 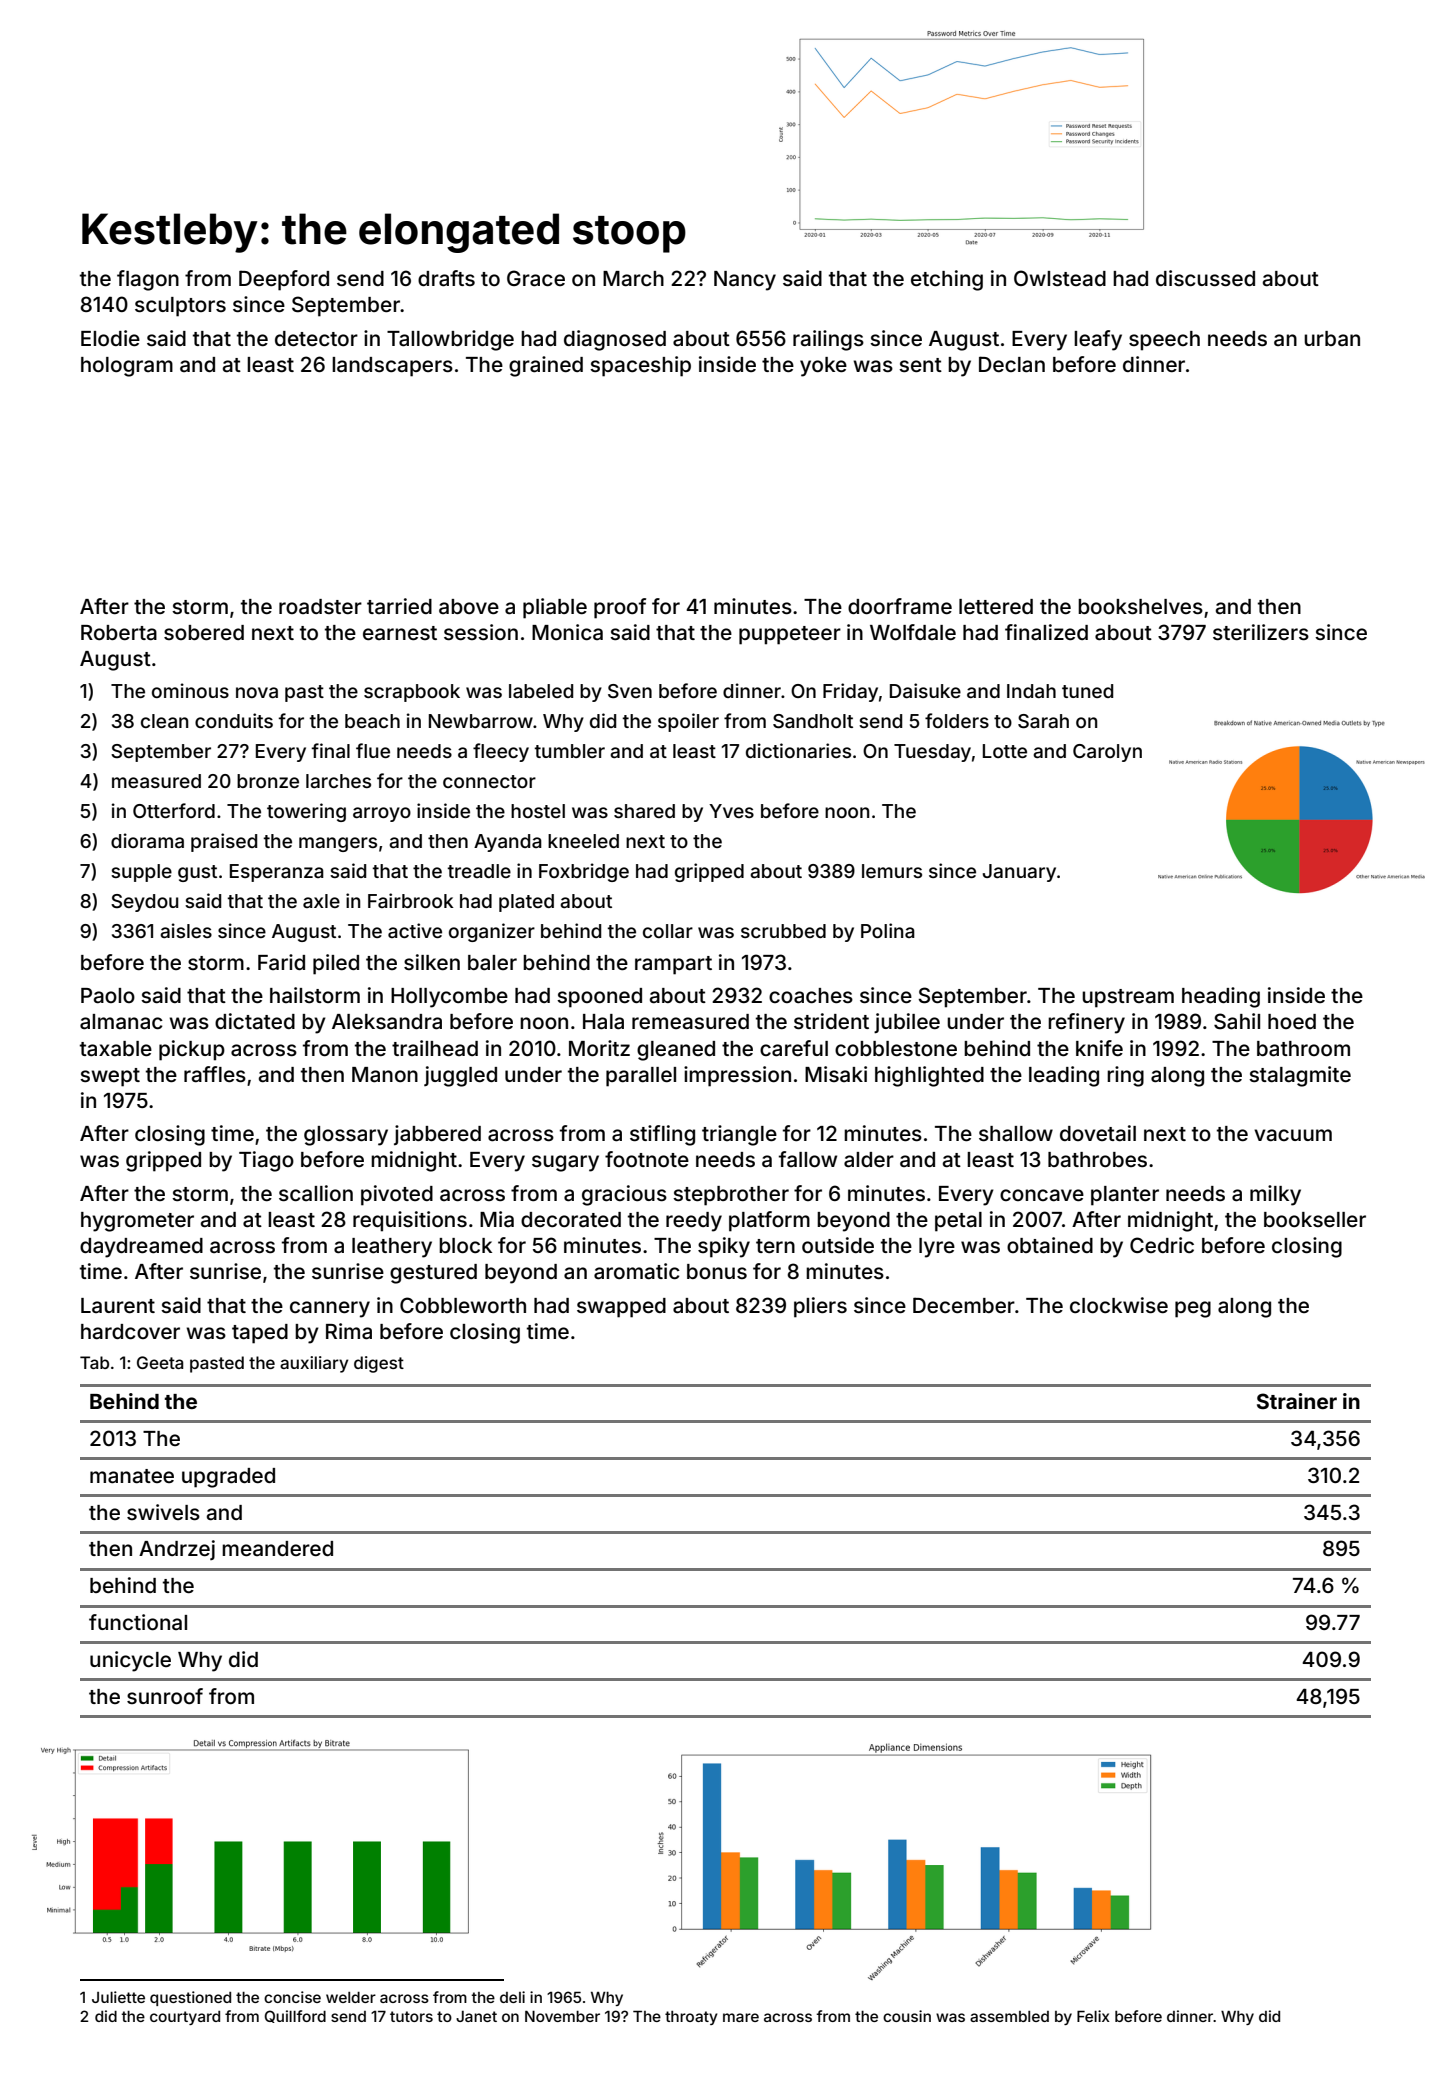 I want to click on upstream, so click(x=1128, y=998).
